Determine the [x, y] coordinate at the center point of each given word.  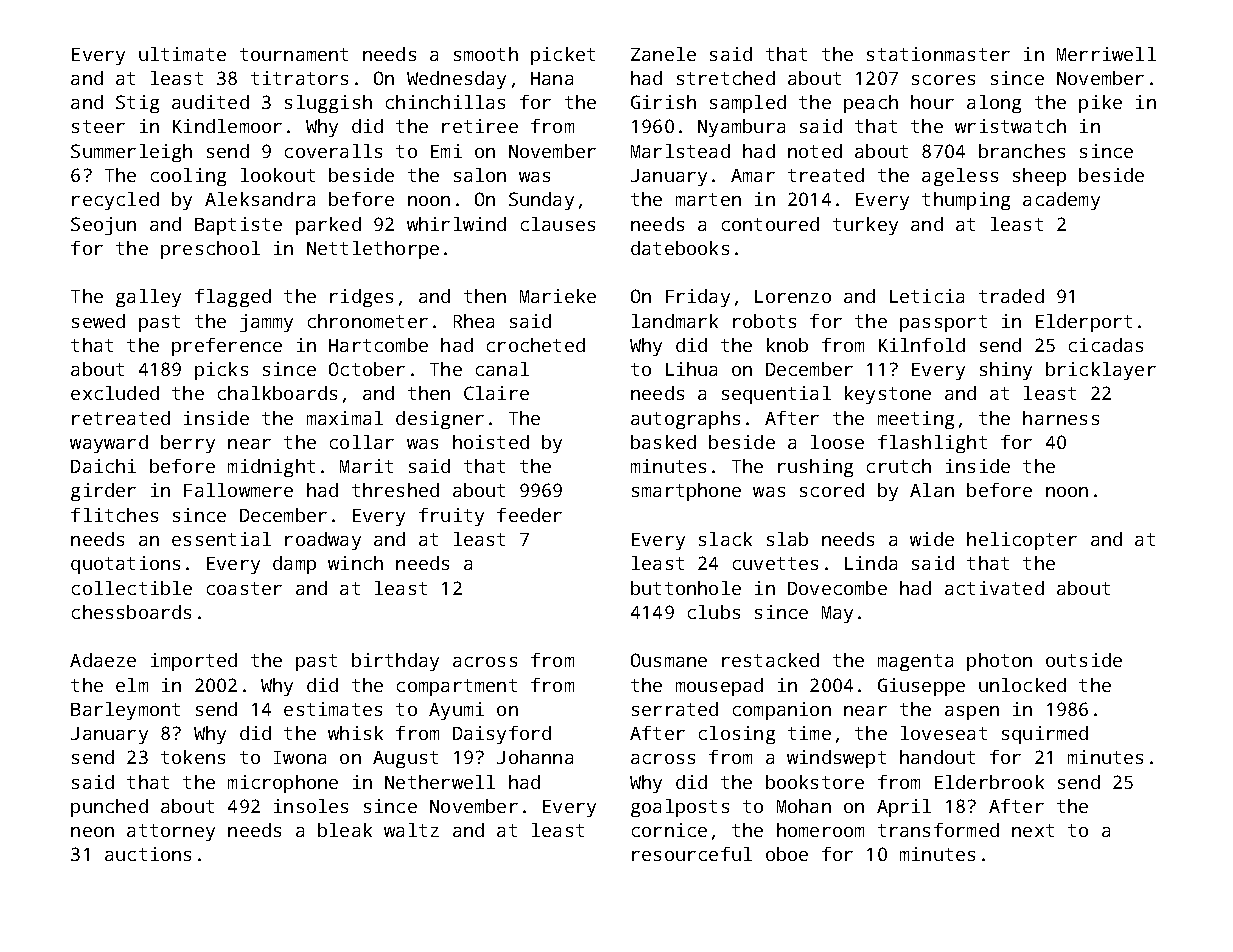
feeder [529, 515]
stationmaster [938, 54]
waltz [411, 830]
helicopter [1022, 541]
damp [294, 565]
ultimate [182, 54]
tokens [193, 757]
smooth [486, 54]
